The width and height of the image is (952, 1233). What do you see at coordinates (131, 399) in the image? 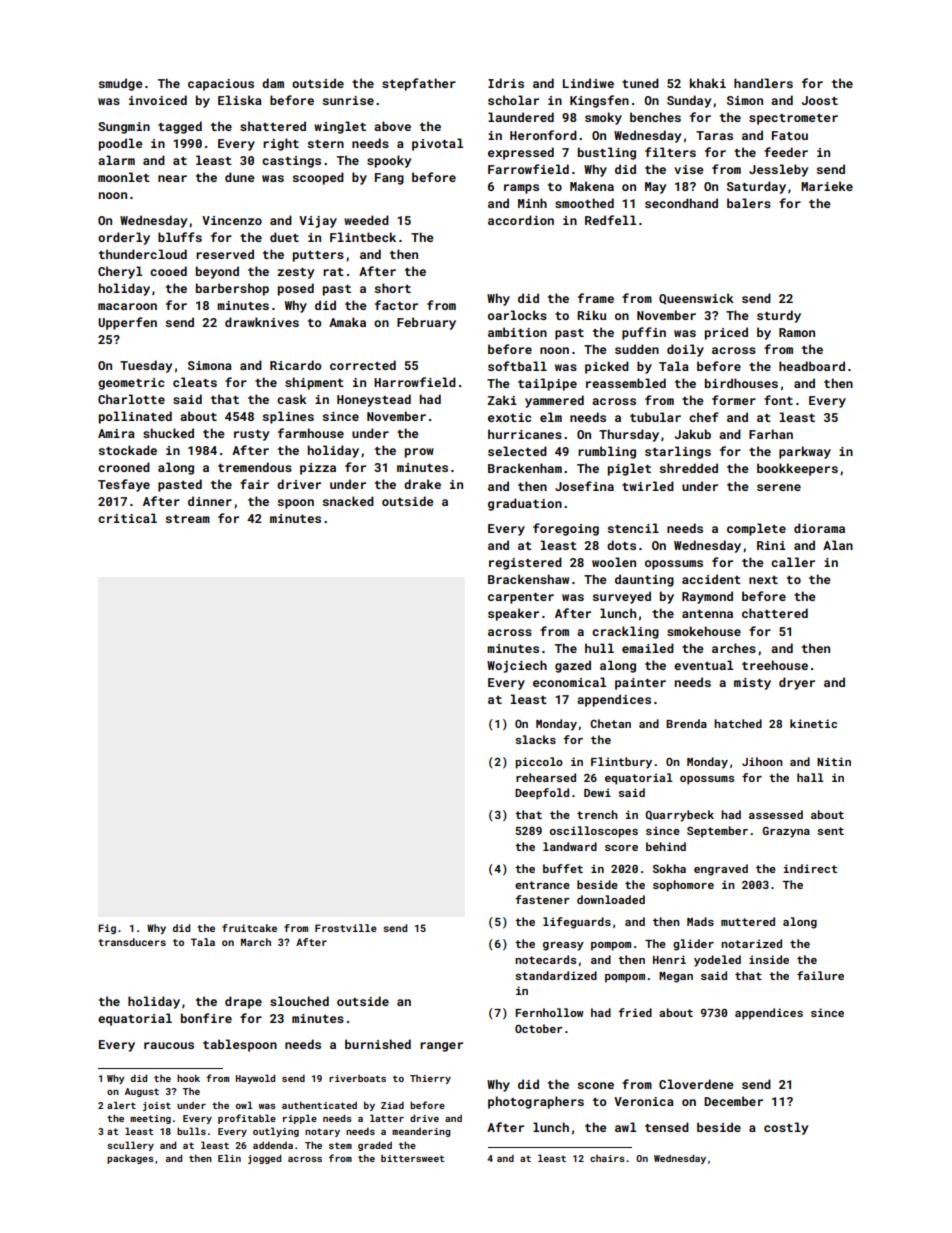
I see `Charlotte` at bounding box center [131, 399].
